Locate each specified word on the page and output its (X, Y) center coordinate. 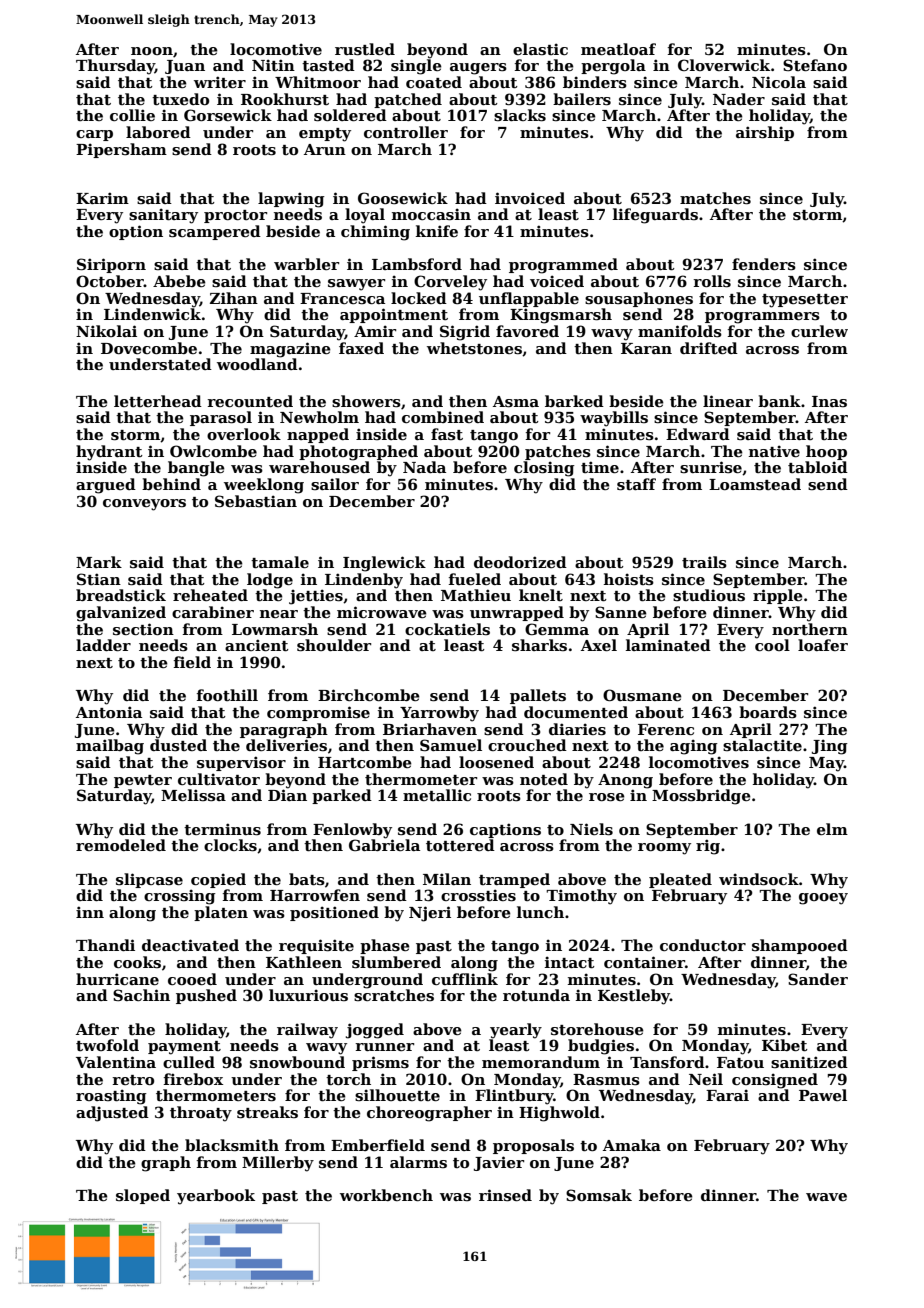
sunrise (711, 467)
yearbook (216, 1197)
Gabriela (384, 845)
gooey (823, 899)
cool (772, 645)
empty (325, 135)
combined (443, 417)
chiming (375, 233)
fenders (764, 264)
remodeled (121, 845)
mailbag (110, 747)
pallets (538, 696)
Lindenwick (152, 314)
